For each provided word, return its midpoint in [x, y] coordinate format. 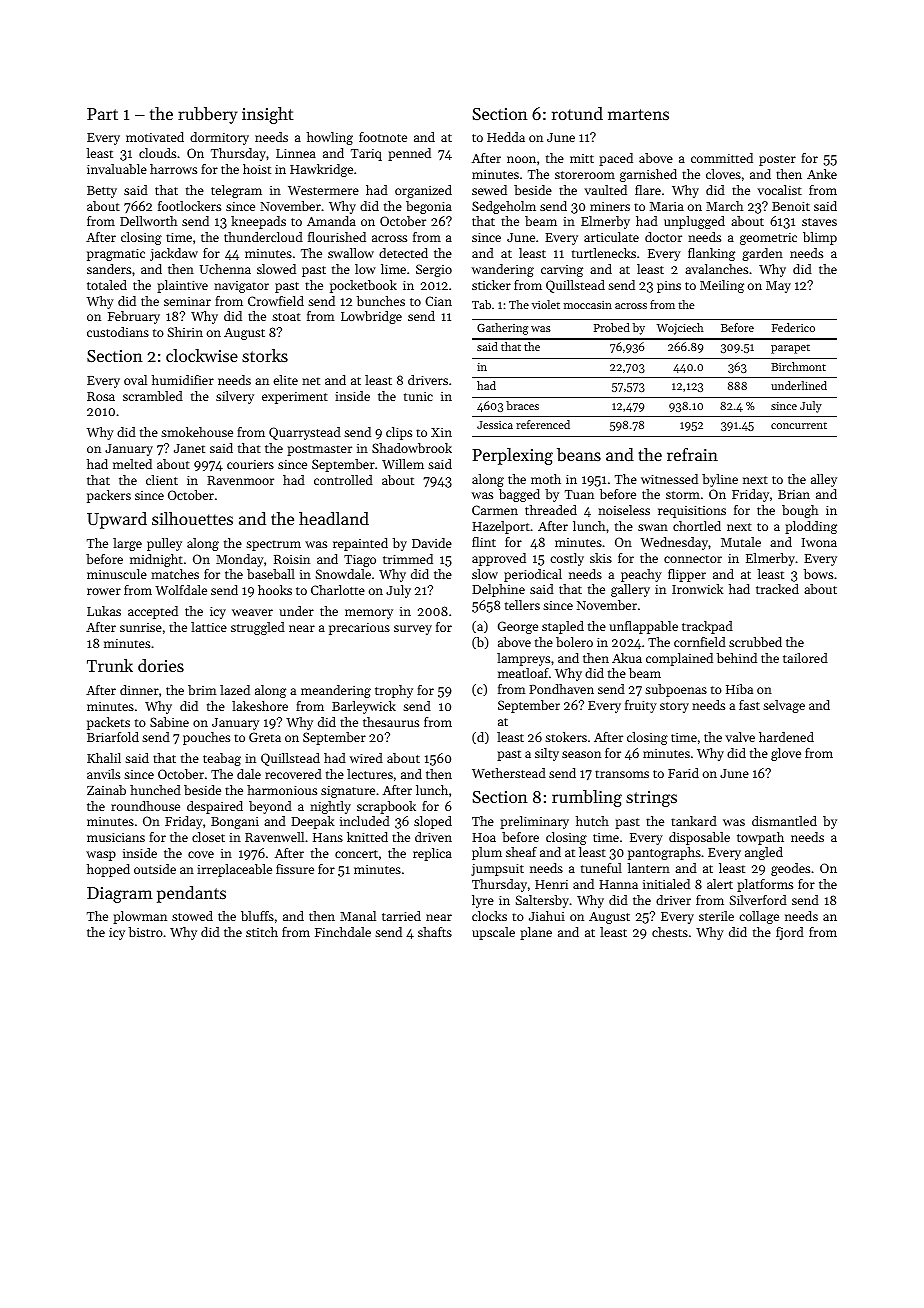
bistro [146, 932]
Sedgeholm [504, 207]
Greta [265, 737]
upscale [493, 933]
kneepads [258, 222]
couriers [250, 464]
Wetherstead [509, 773]
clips [399, 433]
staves [819, 222]
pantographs [664, 853]
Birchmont [798, 366]
